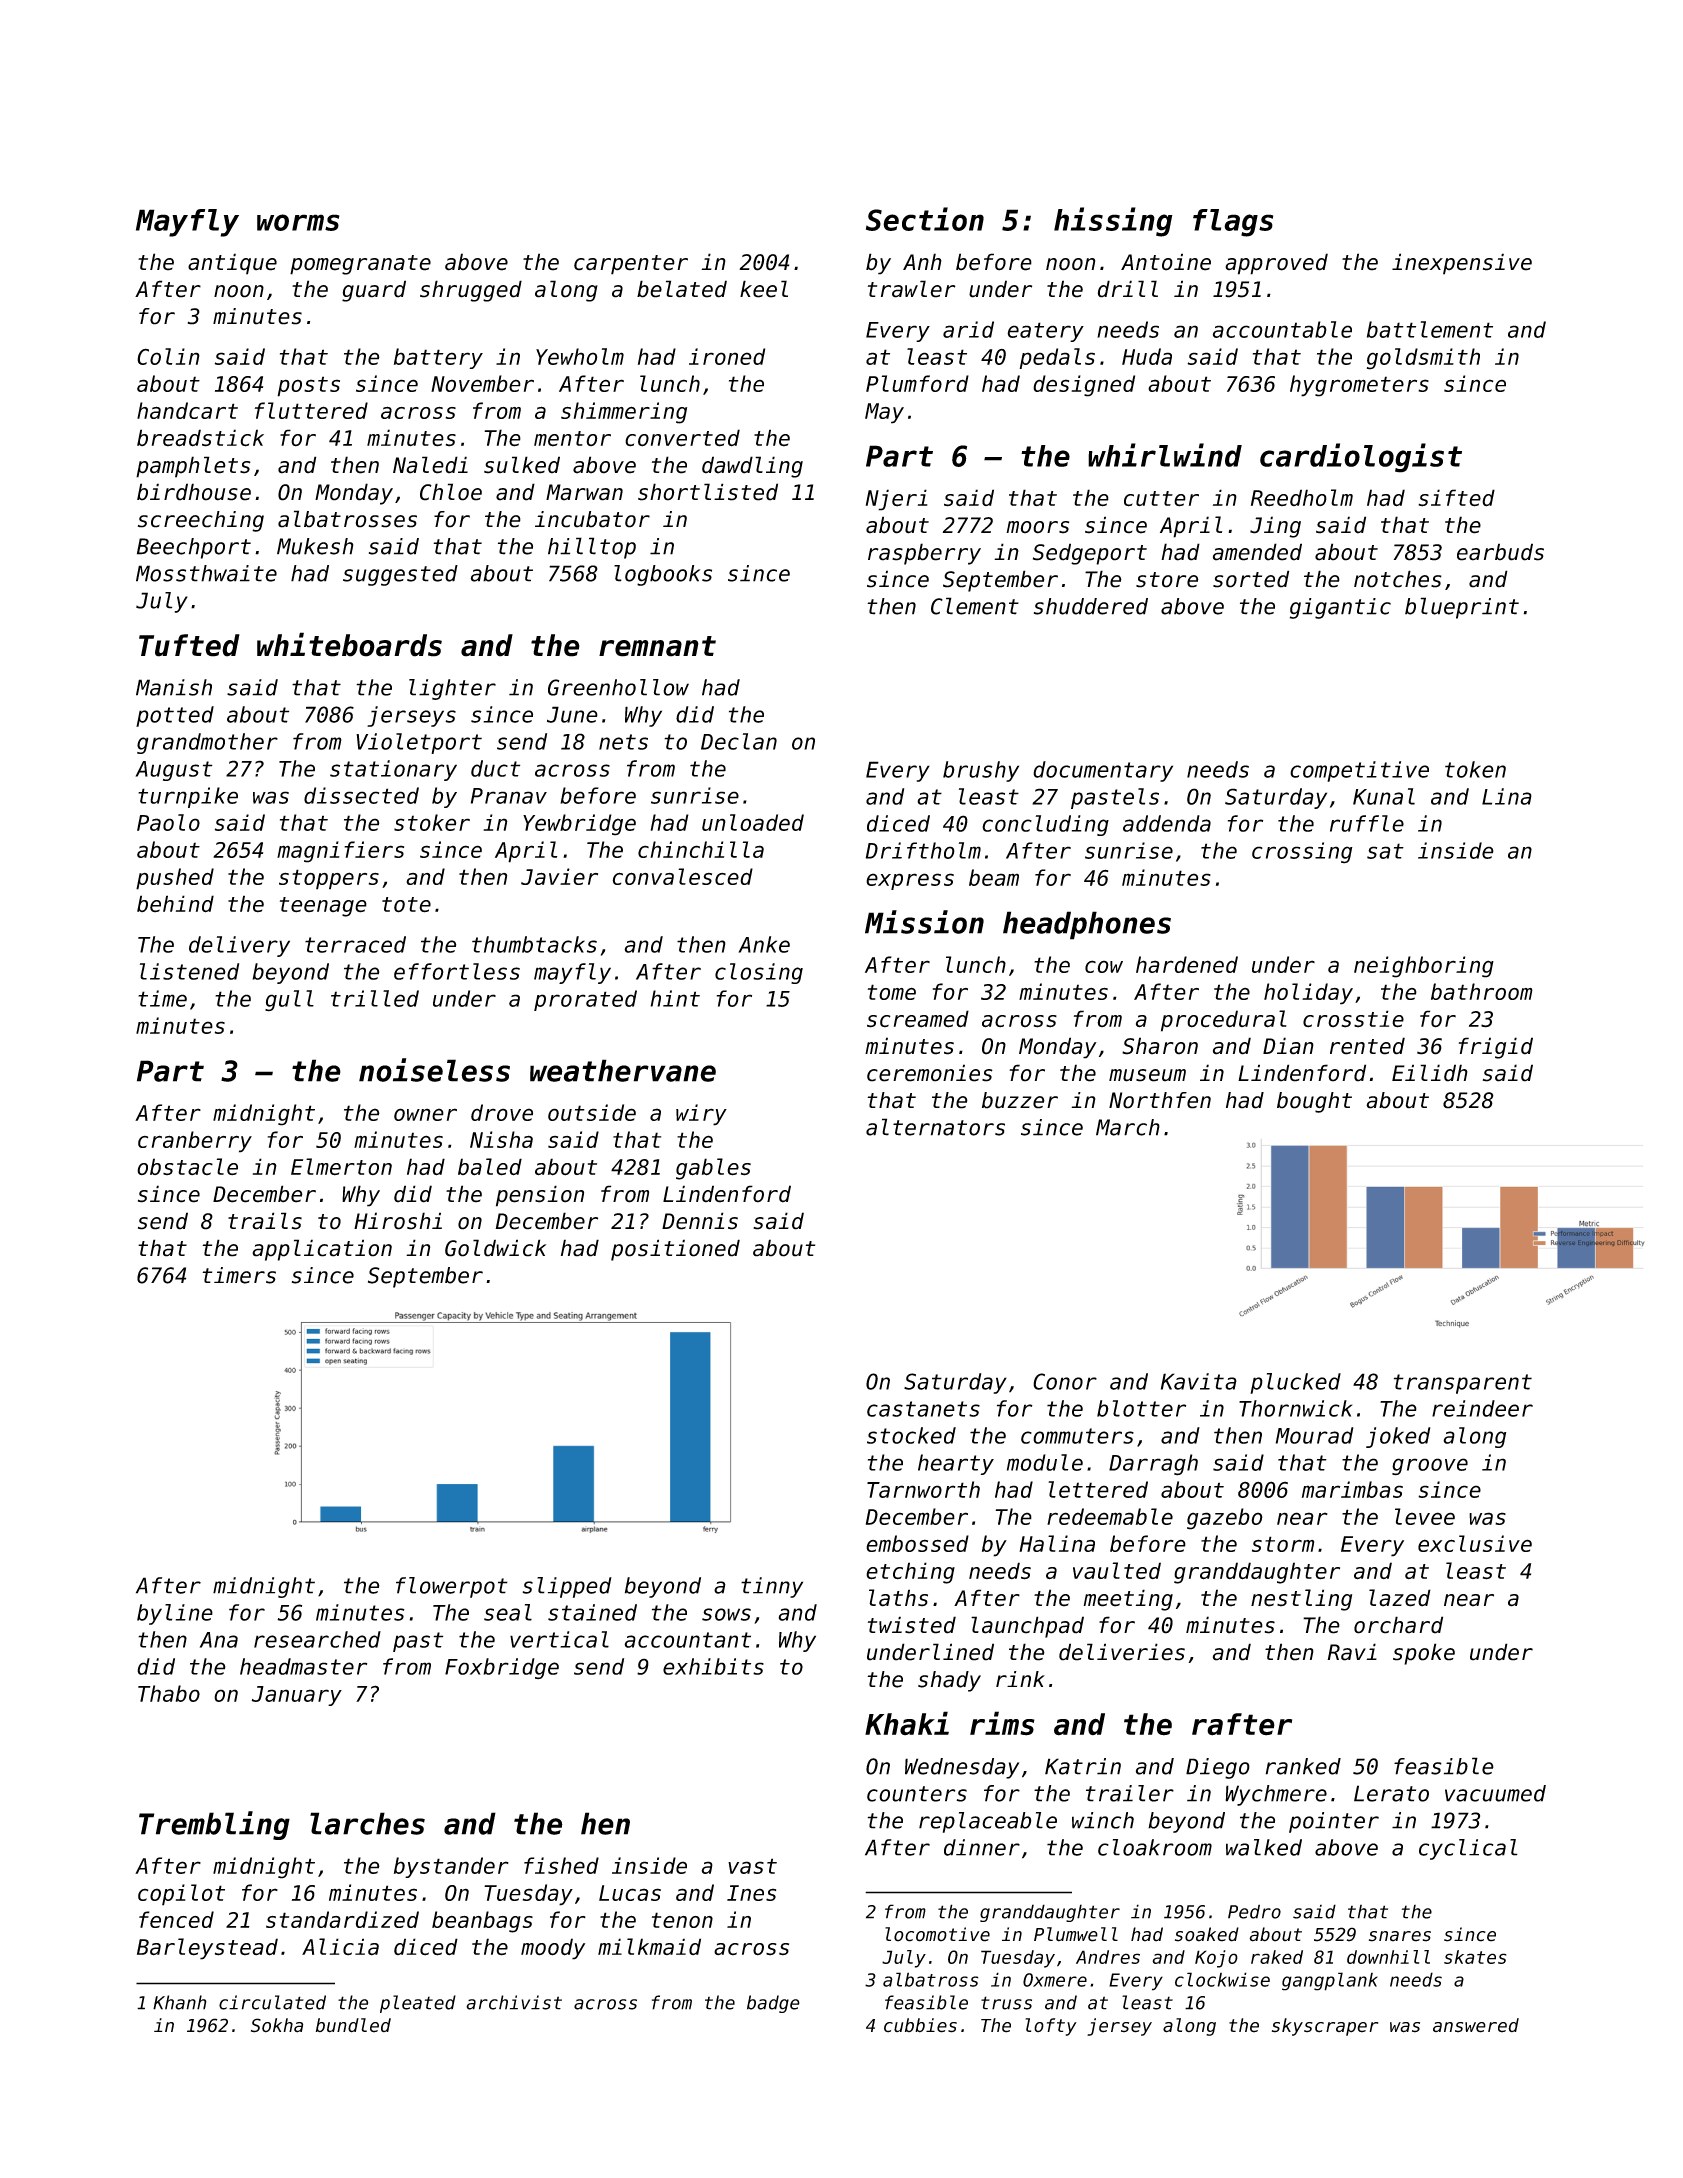 This image has height=2178, width=1683. What do you see at coordinates (434, 1070) in the image?
I see `noiseless` at bounding box center [434, 1070].
